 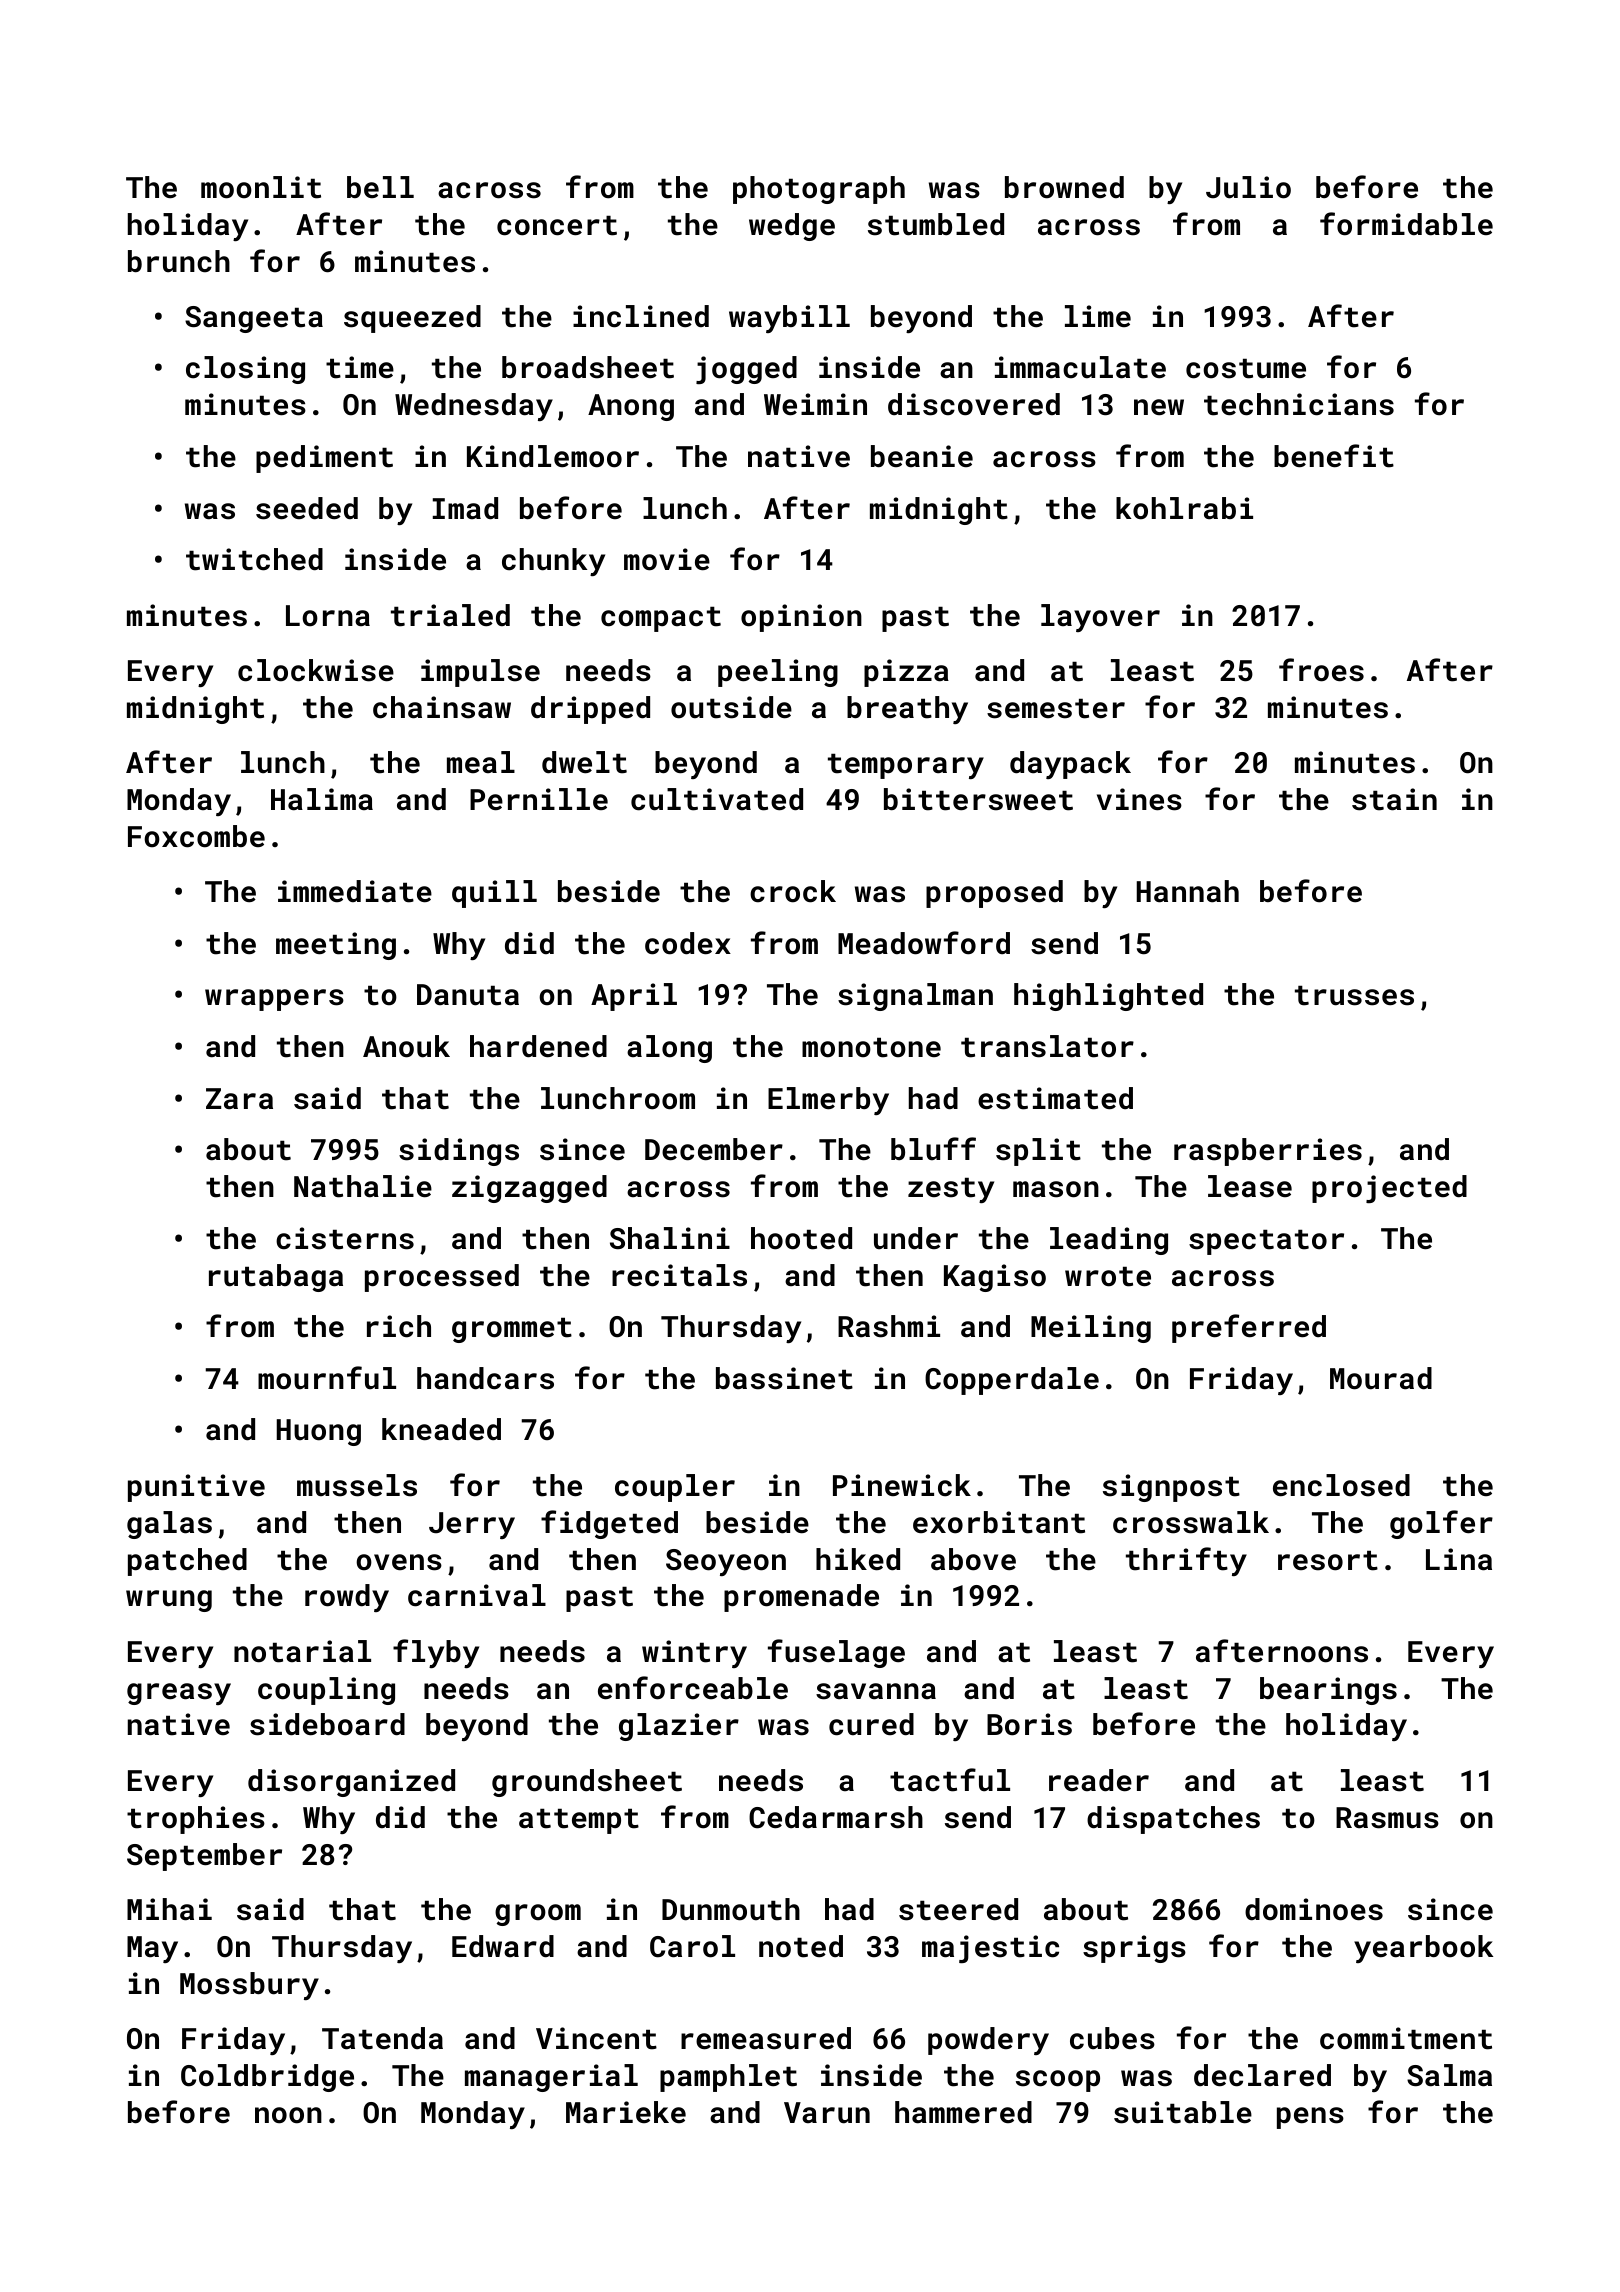 What do you see at coordinates (1354, 996) in the screenshot?
I see `trusses` at bounding box center [1354, 996].
